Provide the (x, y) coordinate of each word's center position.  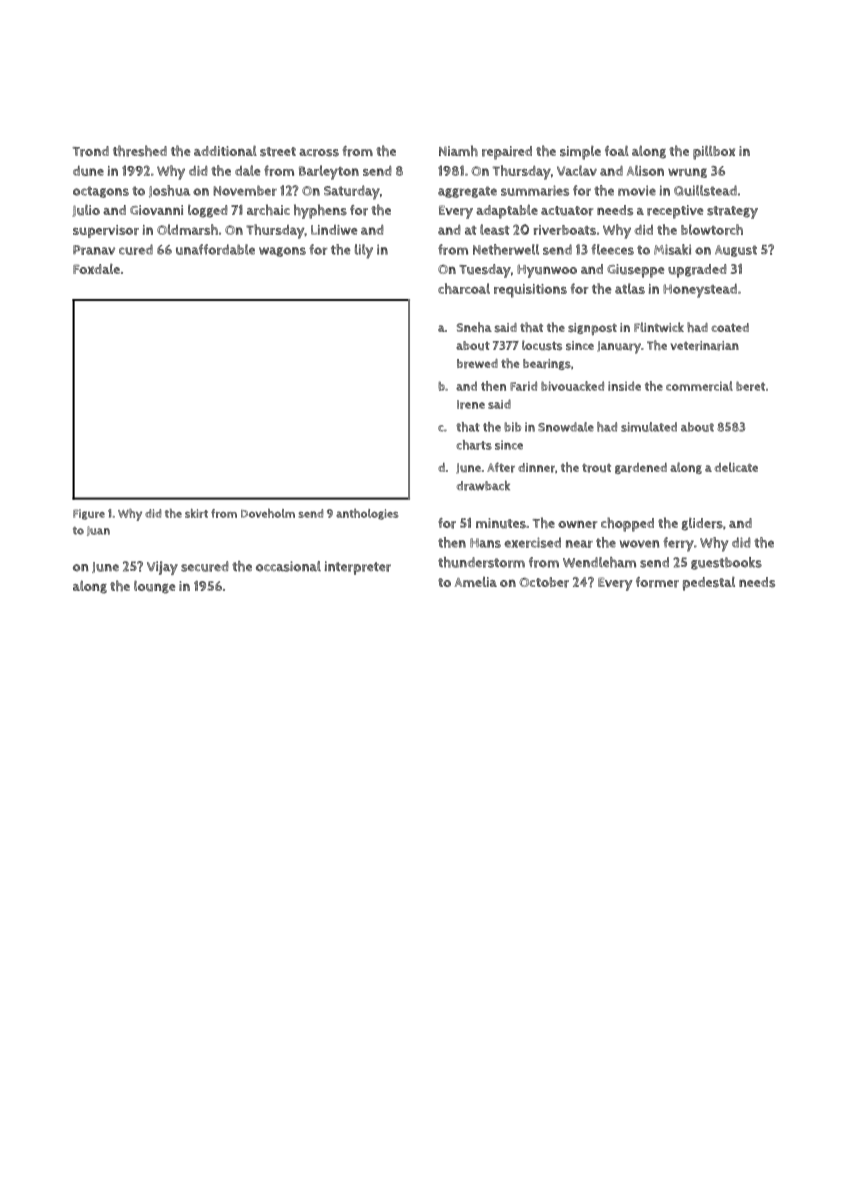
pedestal (709, 584)
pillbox (714, 152)
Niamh (458, 151)
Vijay (162, 568)
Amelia (476, 581)
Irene (471, 404)
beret (750, 386)
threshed (140, 151)
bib (512, 427)
